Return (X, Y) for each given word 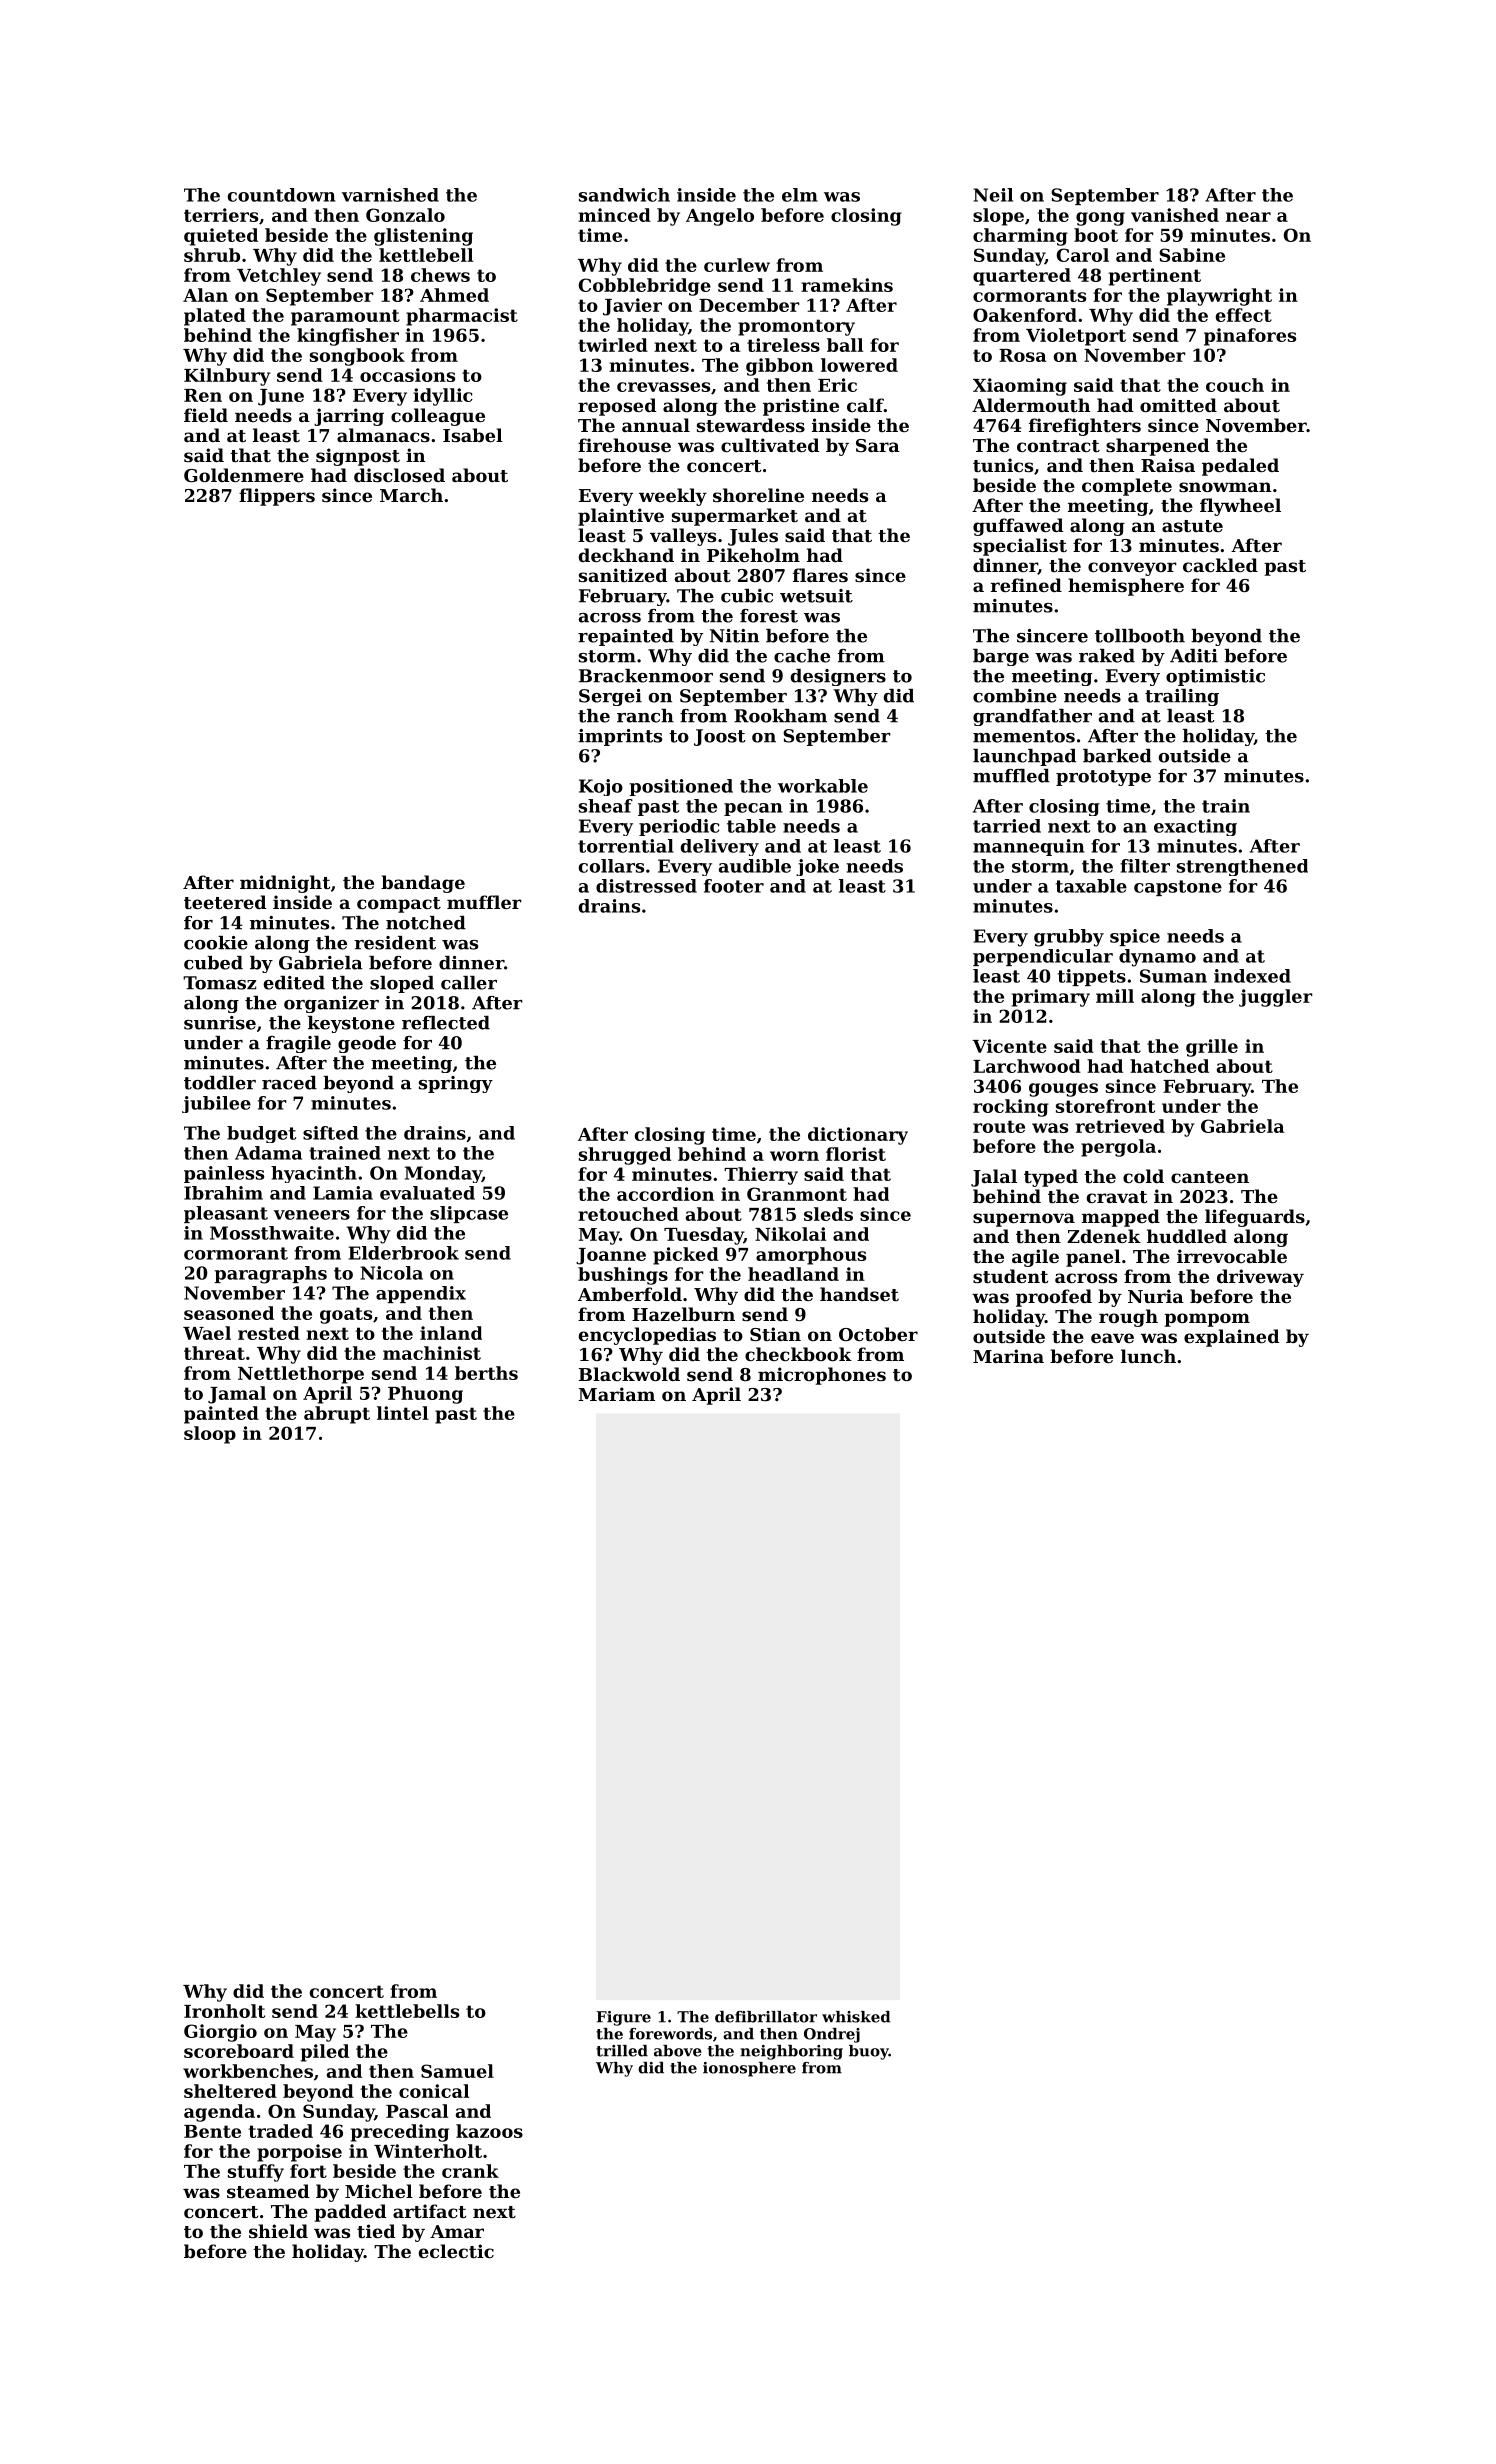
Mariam (616, 1394)
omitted (1178, 405)
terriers (221, 215)
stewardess (751, 425)
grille (1212, 1048)
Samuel (457, 2071)
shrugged (625, 1156)
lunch (1148, 1356)
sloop (210, 1435)
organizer (331, 1004)
